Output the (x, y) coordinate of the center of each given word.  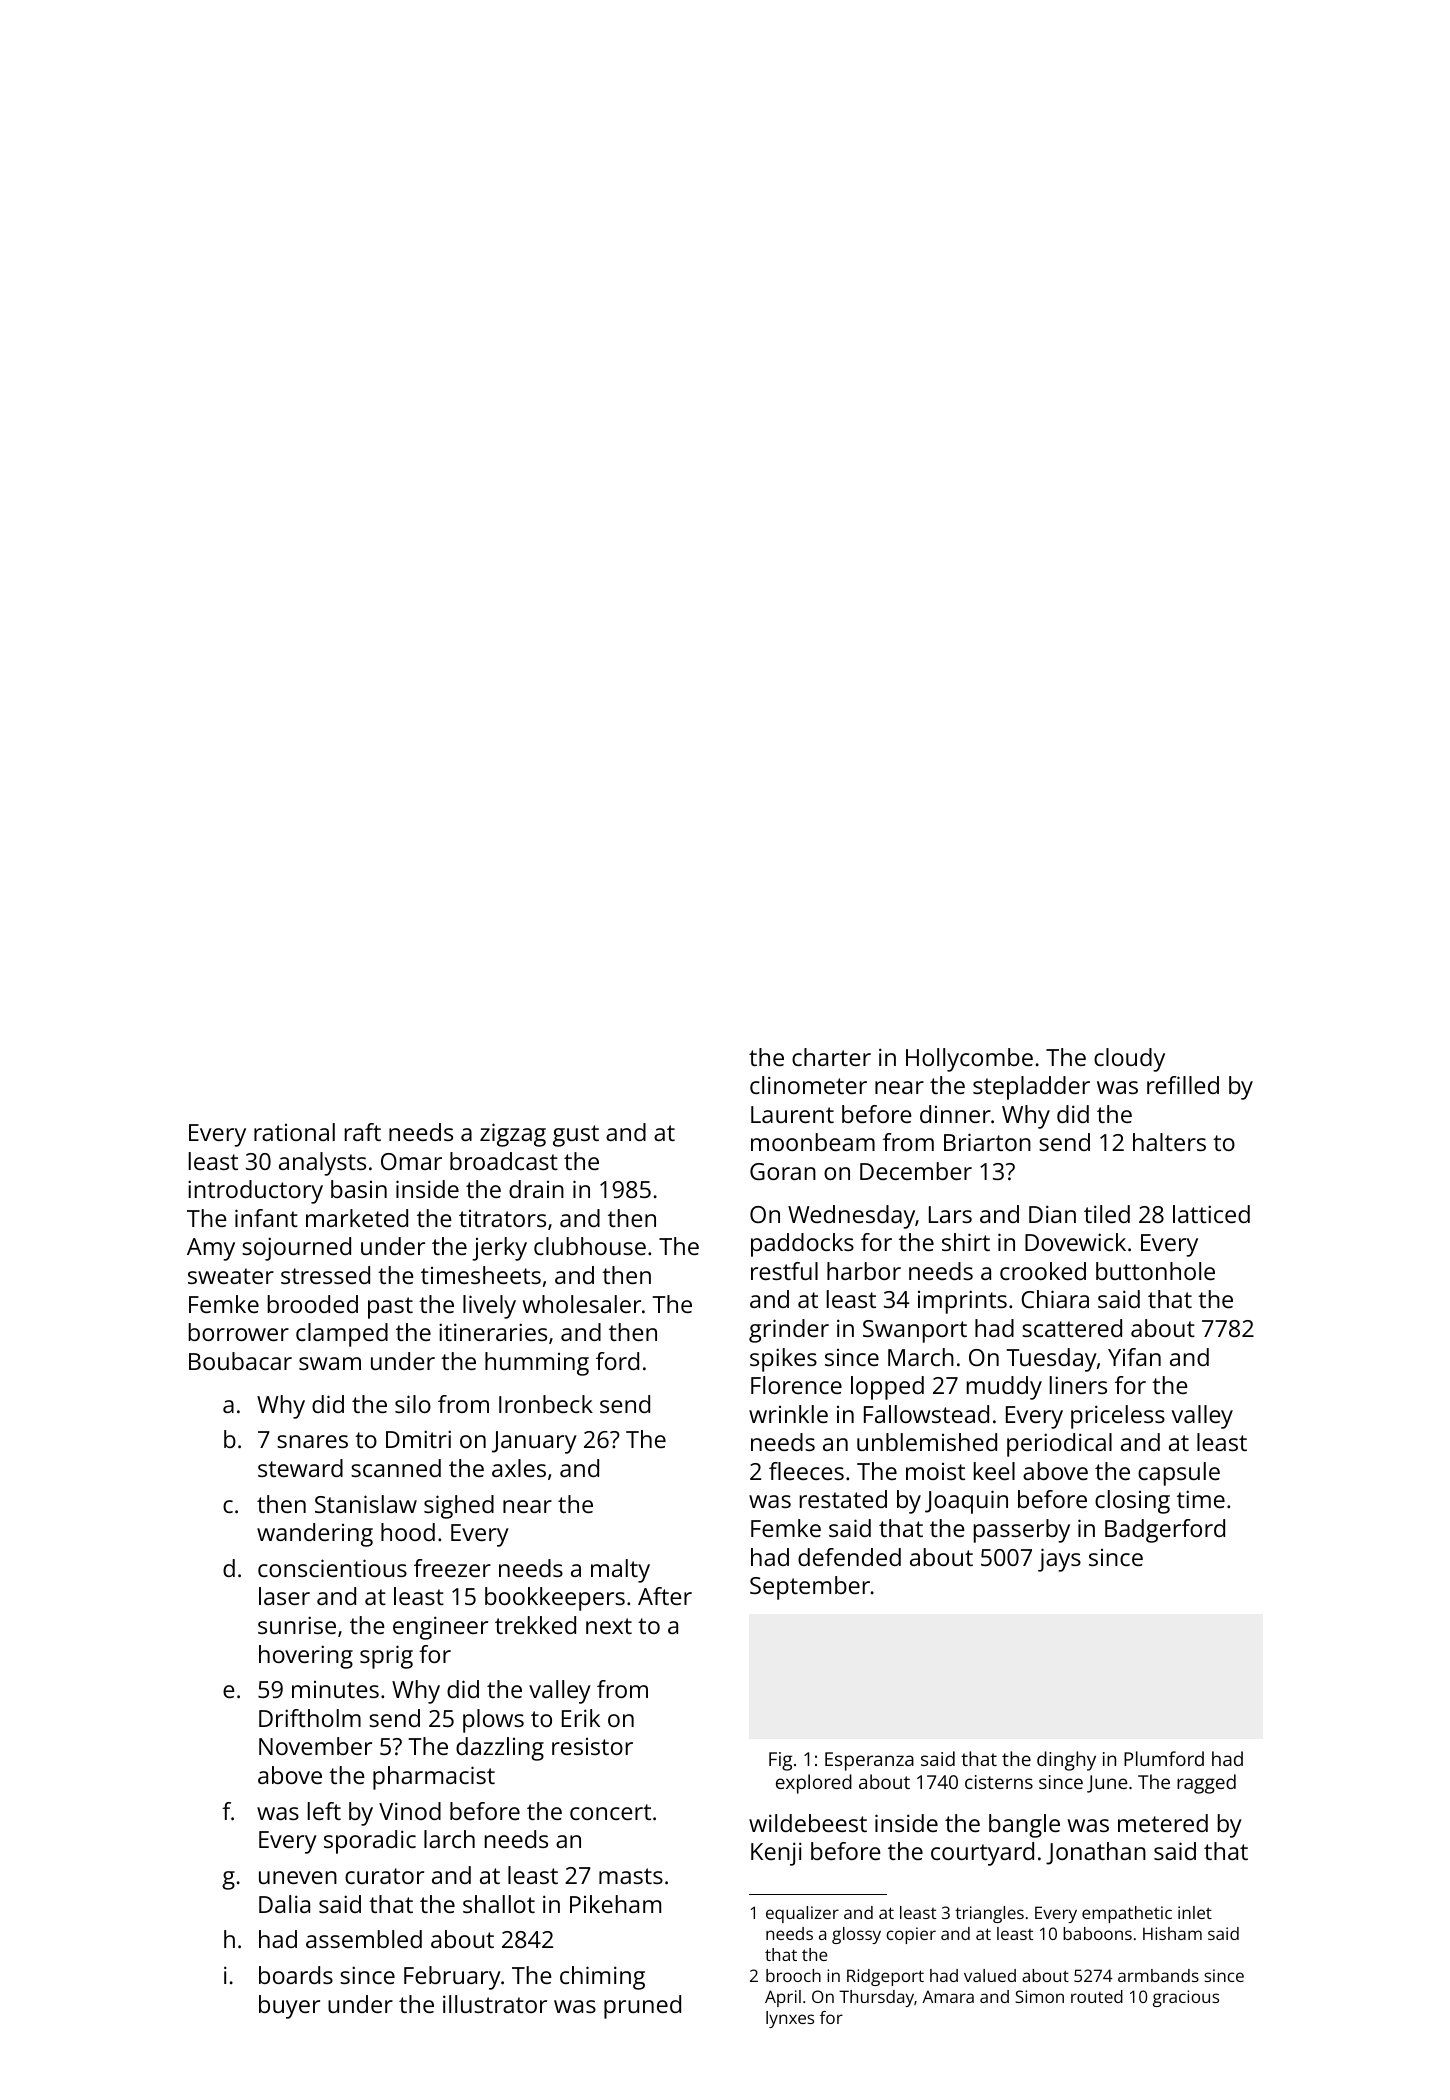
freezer (452, 1568)
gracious (1186, 1998)
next (609, 1626)
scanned (396, 1468)
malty (620, 1571)
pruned (642, 2007)
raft (363, 1132)
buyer (289, 2007)
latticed (1211, 1214)
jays (1059, 1560)
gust (576, 1136)
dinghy (1066, 1761)
